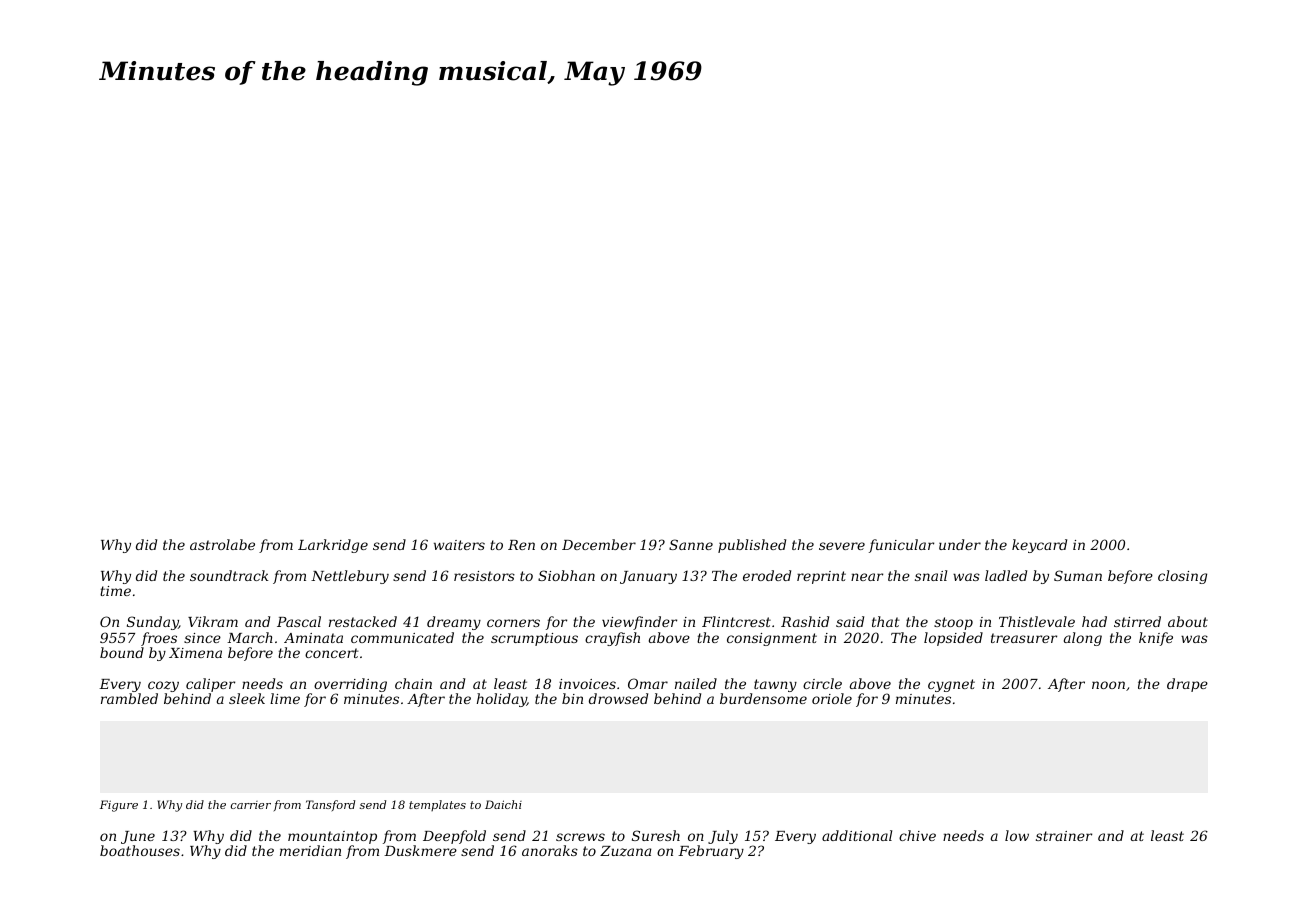  What do you see at coordinates (1039, 546) in the screenshot?
I see `keycard` at bounding box center [1039, 546].
